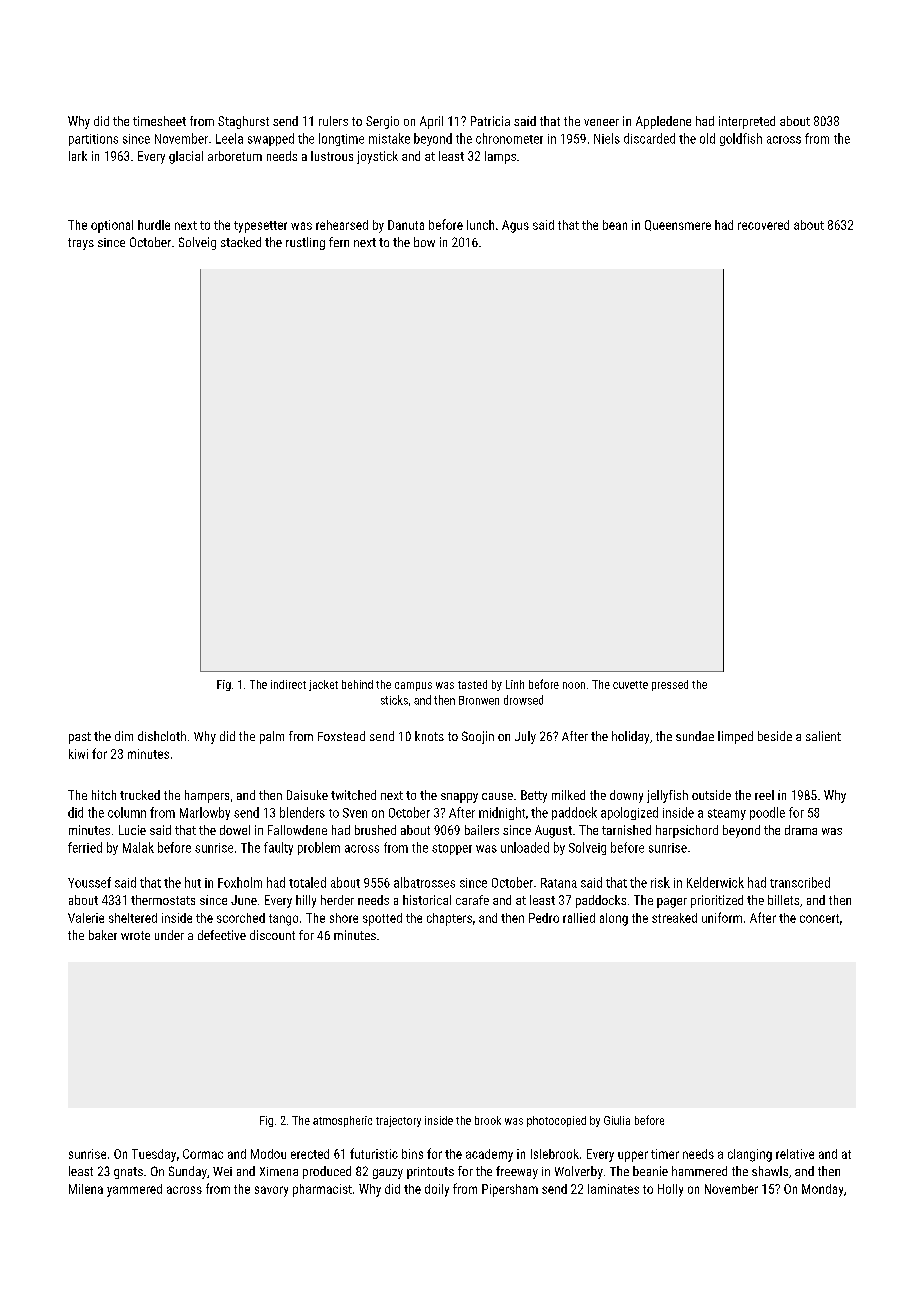 This screenshot has height=1308, width=924. Describe the element at coordinates (741, 139) in the screenshot. I see `goldfish` at that location.
